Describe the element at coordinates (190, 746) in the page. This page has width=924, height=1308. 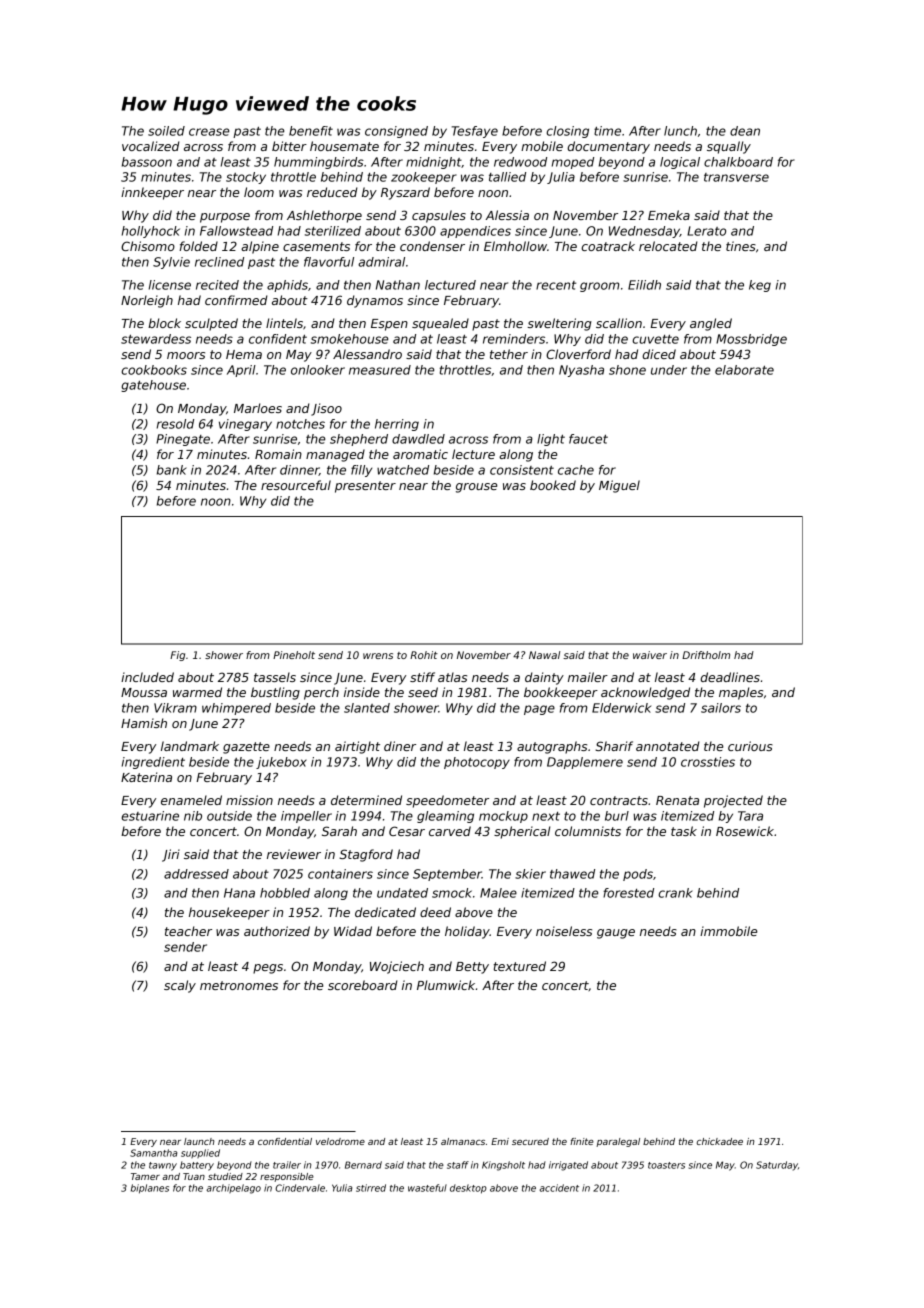
I see `landmark` at that location.
